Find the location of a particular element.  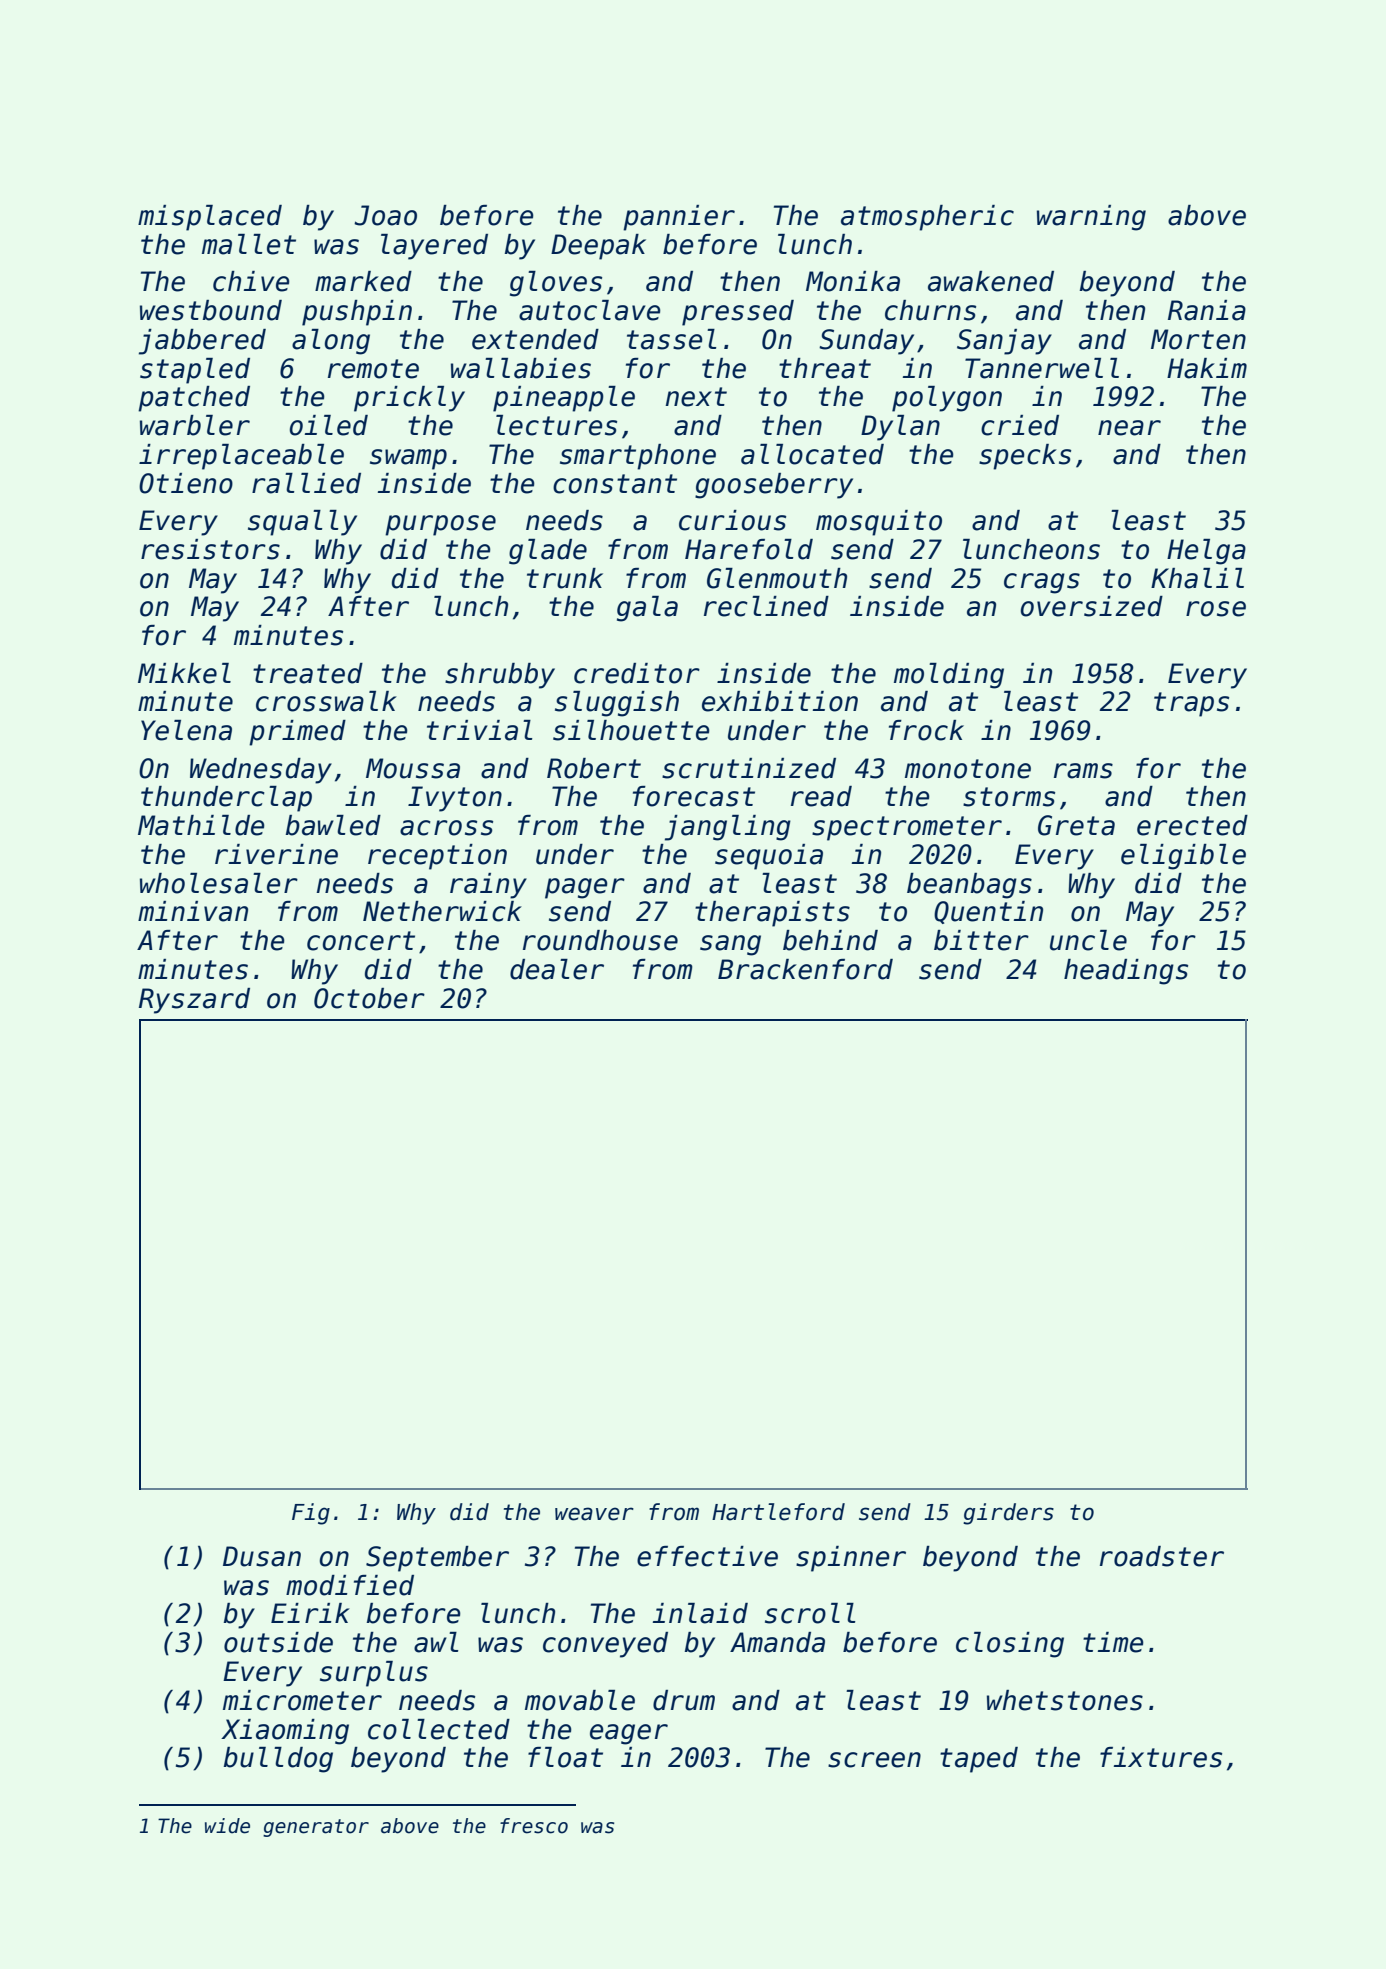

time is located at coordinates (1113, 1642).
